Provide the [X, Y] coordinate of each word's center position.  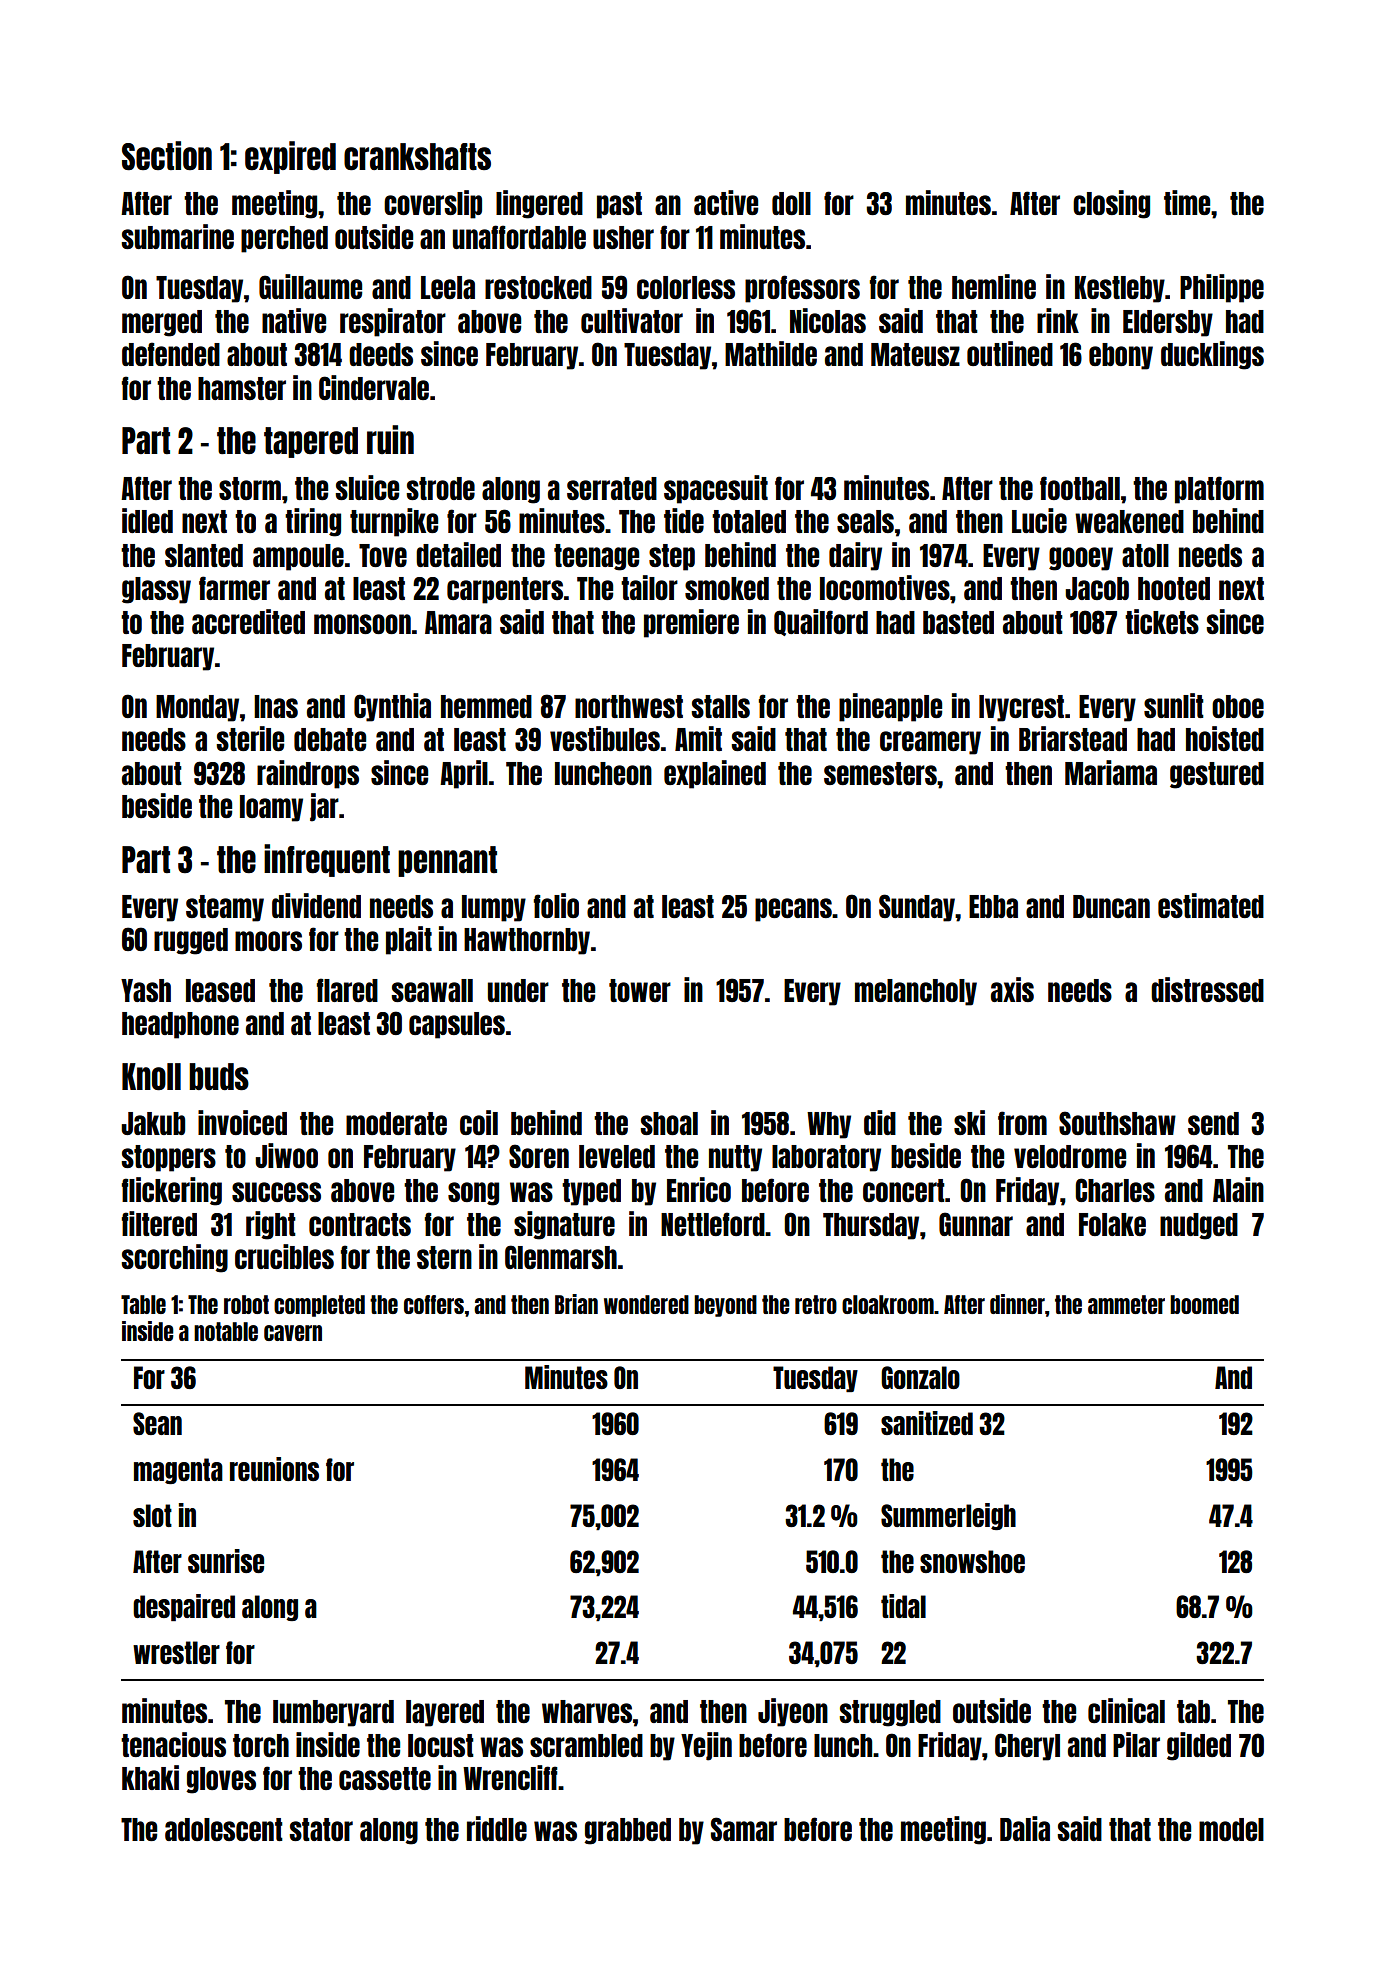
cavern [293, 1333]
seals [865, 521]
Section [167, 156]
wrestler [176, 1652]
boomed [1204, 1304]
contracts [360, 1224]
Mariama [1111, 772]
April [464, 774]
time [1187, 202]
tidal [903, 1606]
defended [171, 354]
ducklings [1212, 355]
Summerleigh [948, 1516]
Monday [197, 708]
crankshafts [417, 157]
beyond [725, 1306]
